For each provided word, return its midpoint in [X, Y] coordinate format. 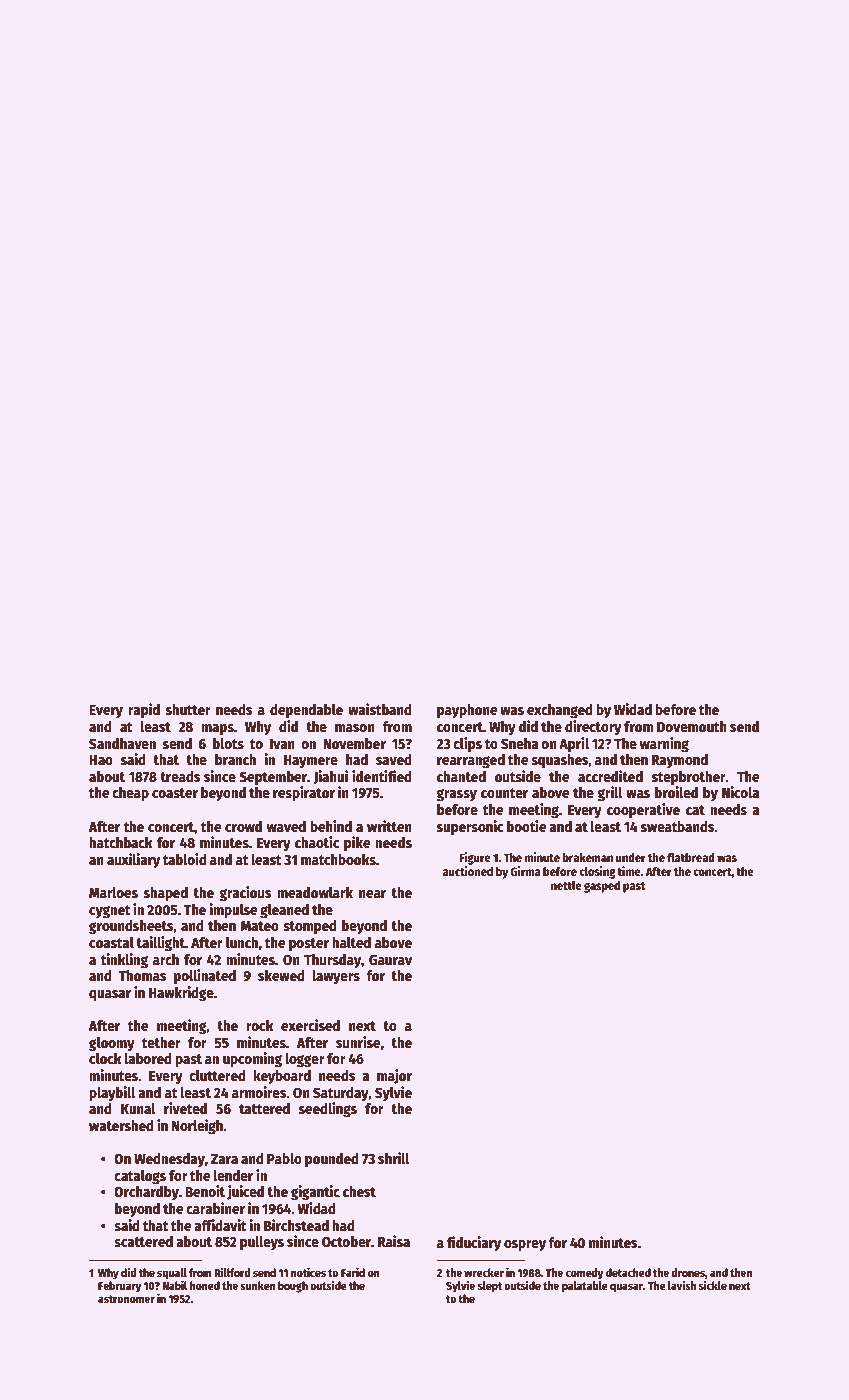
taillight [160, 943]
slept [490, 1287]
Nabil [174, 1285]
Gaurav [390, 960]
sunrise [358, 1042]
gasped [602, 887]
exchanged [560, 711]
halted [351, 942]
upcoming [252, 1059]
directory [593, 727]
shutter [188, 709]
